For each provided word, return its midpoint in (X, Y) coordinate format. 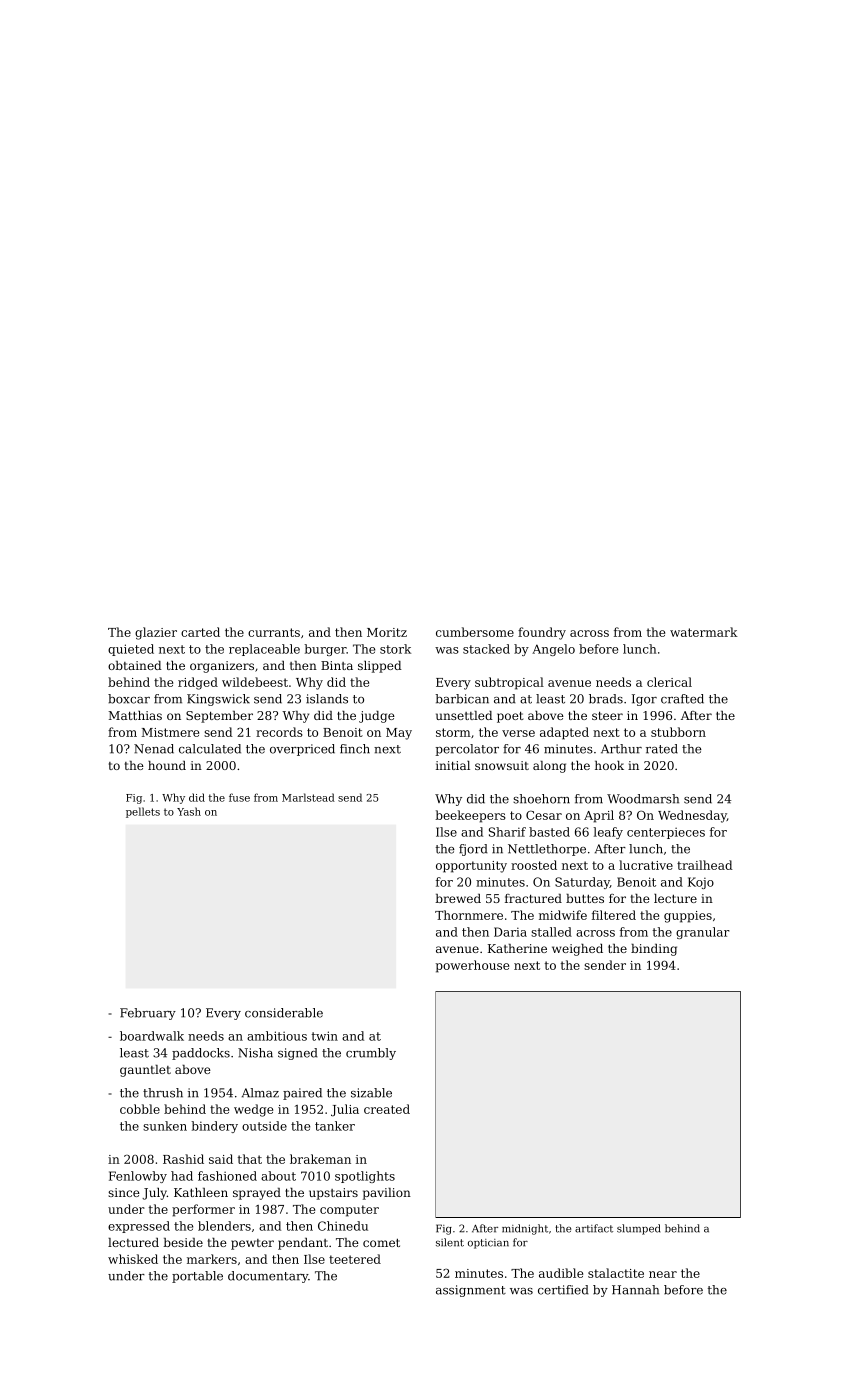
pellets (143, 812)
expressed (139, 1227)
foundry (542, 633)
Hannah (635, 1290)
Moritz (387, 632)
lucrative (646, 865)
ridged (198, 683)
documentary (268, 1277)
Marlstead (308, 797)
